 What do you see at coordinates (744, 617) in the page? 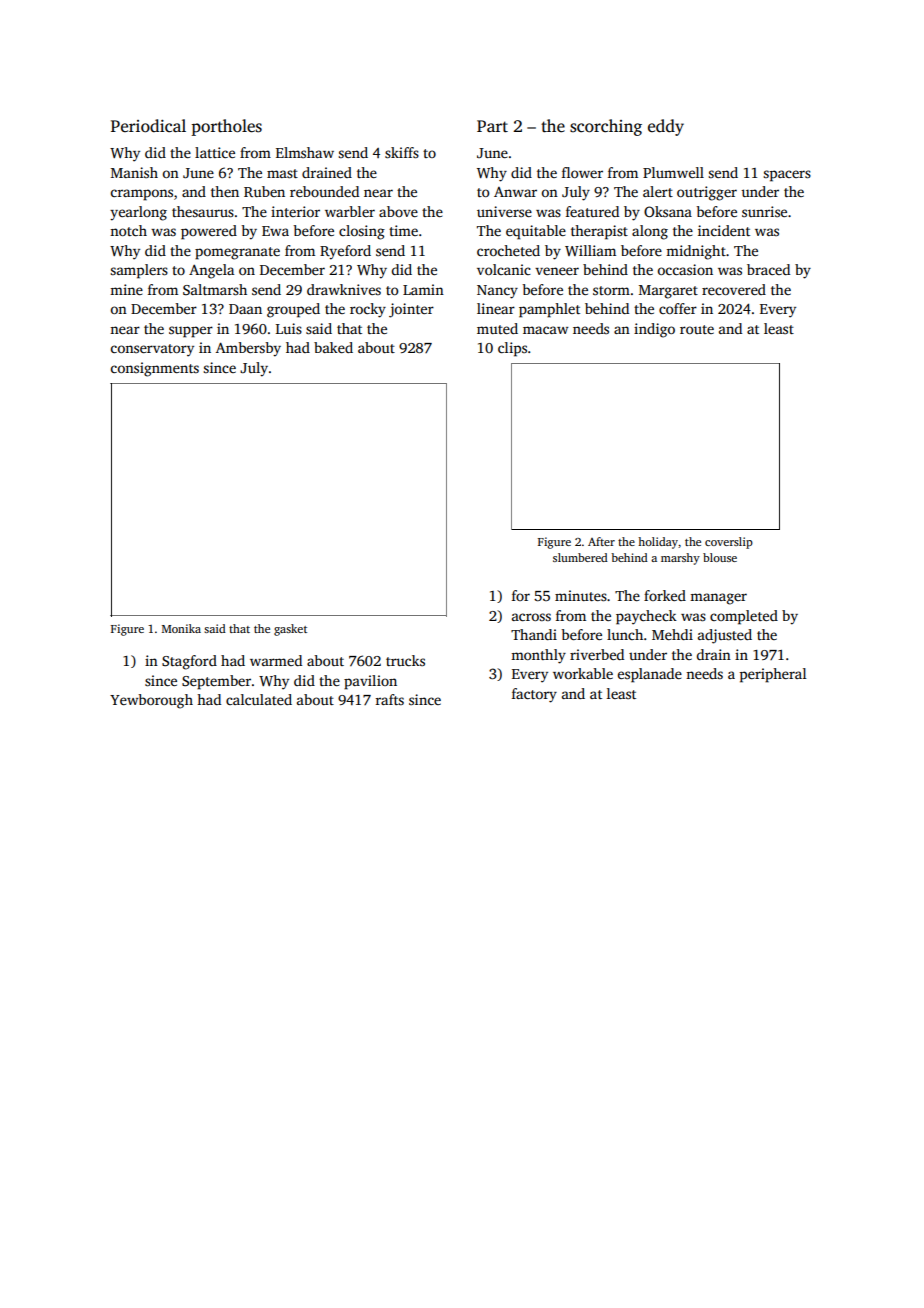
I see `completed` at bounding box center [744, 617].
